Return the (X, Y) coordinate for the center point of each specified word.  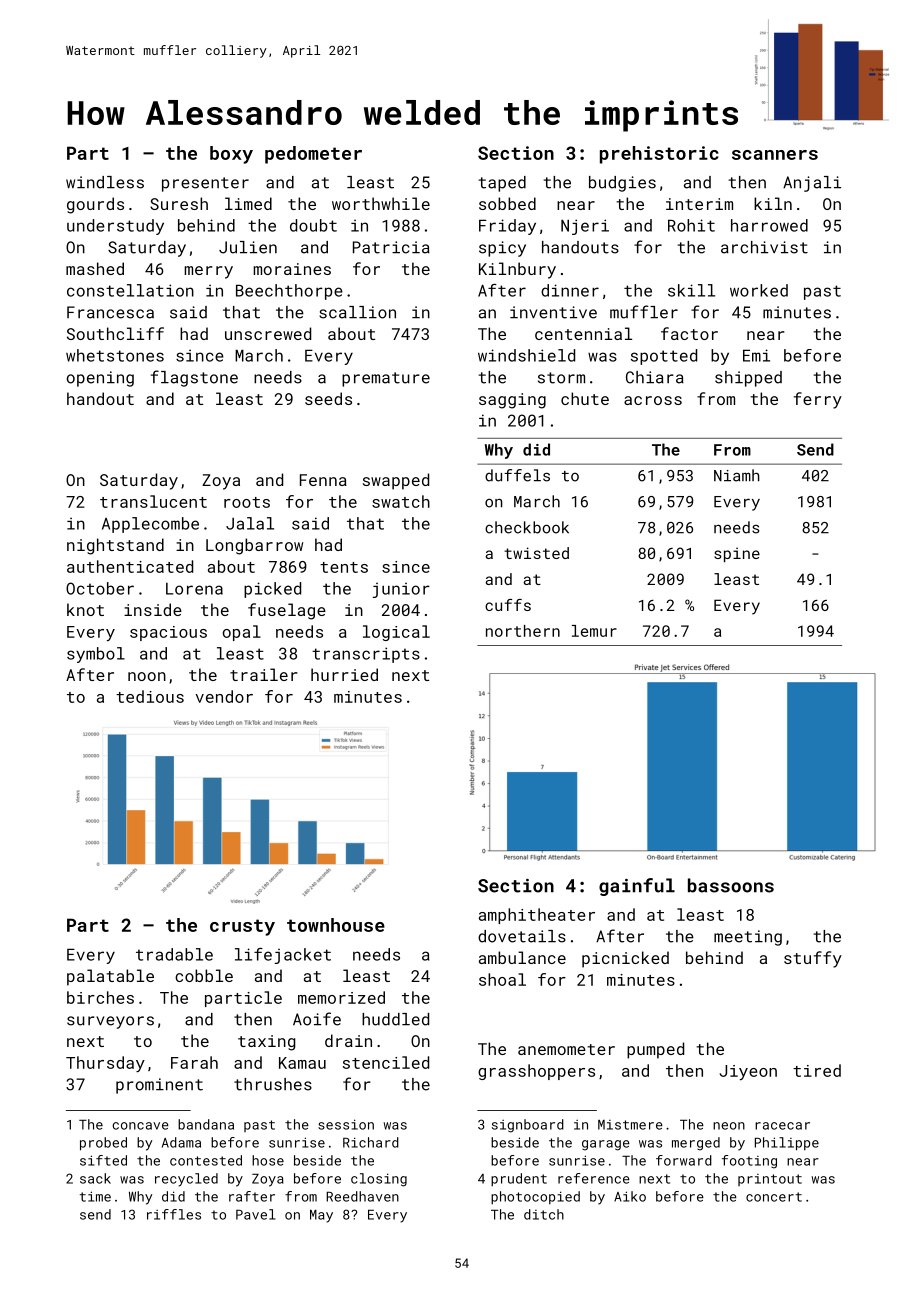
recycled (186, 1180)
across (653, 400)
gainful (637, 887)
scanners (775, 155)
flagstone (194, 378)
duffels (517, 475)
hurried (344, 674)
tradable (174, 954)
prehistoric (659, 155)
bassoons (731, 885)
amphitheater (537, 916)
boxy (231, 155)
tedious (150, 696)
